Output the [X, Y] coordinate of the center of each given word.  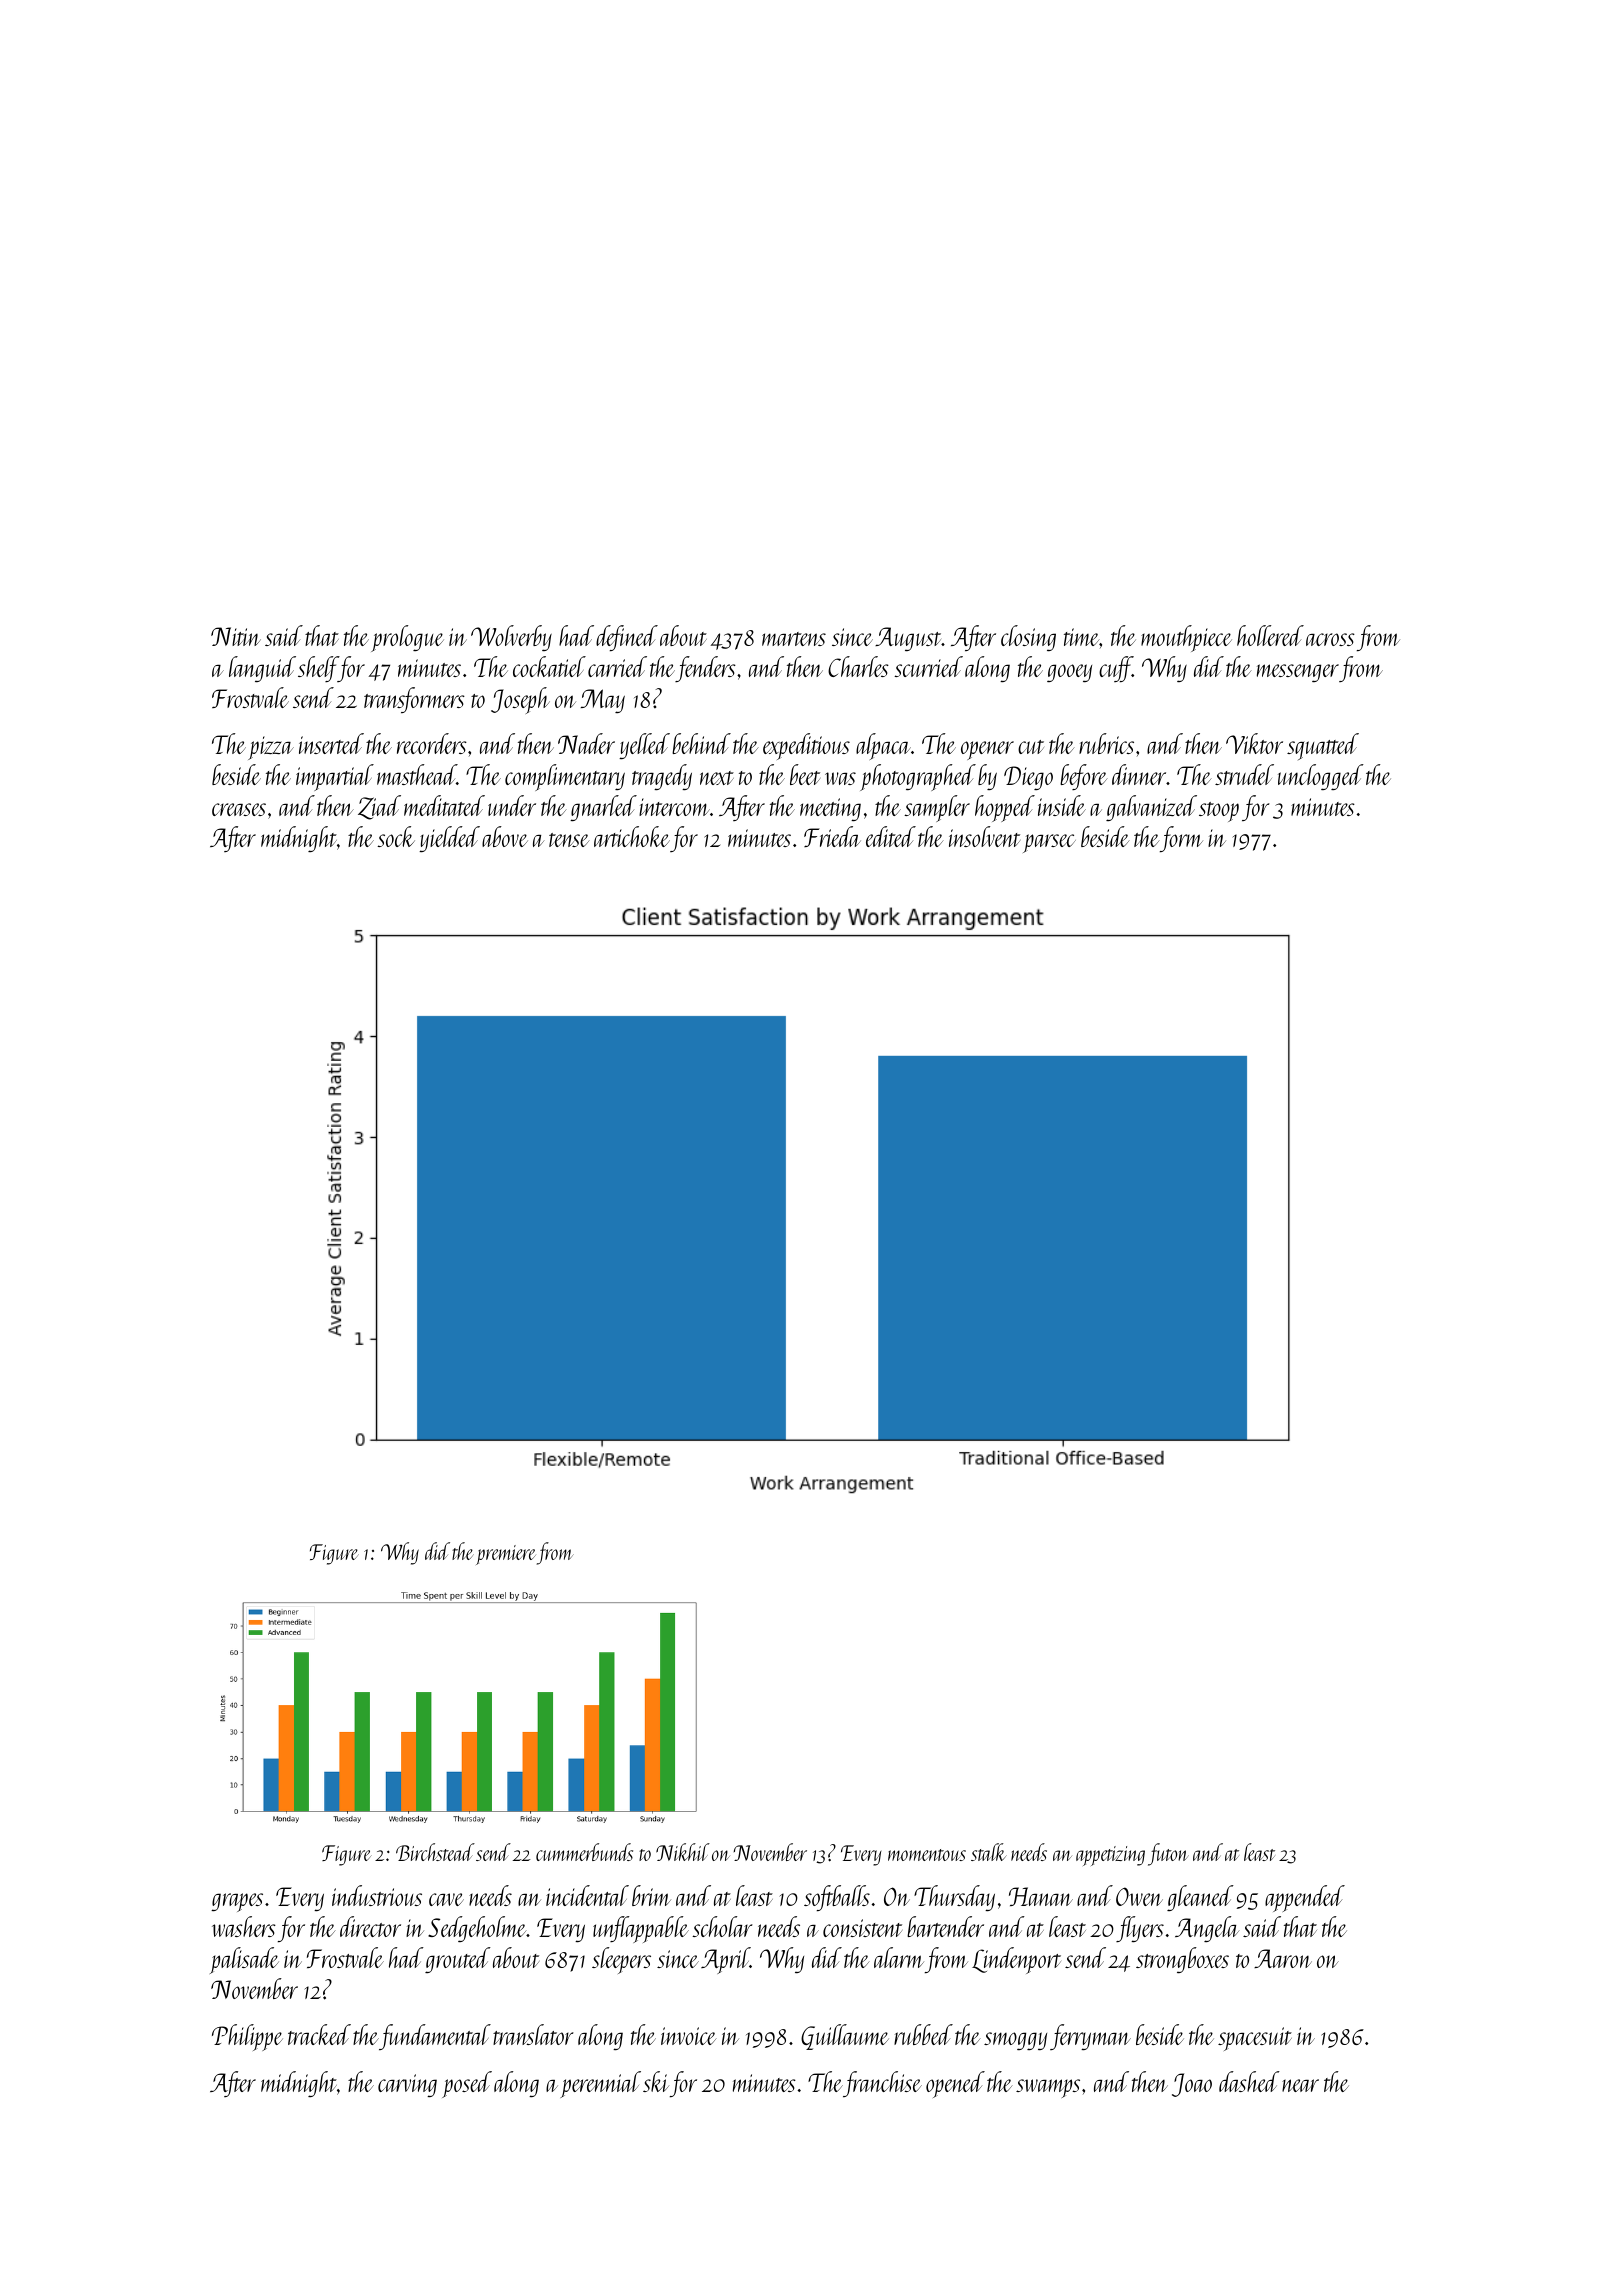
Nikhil [683, 1852]
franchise [882, 2084]
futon [1168, 1854]
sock [396, 836]
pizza [271, 748]
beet [805, 774]
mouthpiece [1186, 638]
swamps [1048, 2088]
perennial [600, 2084]
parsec [1049, 843]
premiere [506, 1555]
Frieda [832, 836]
